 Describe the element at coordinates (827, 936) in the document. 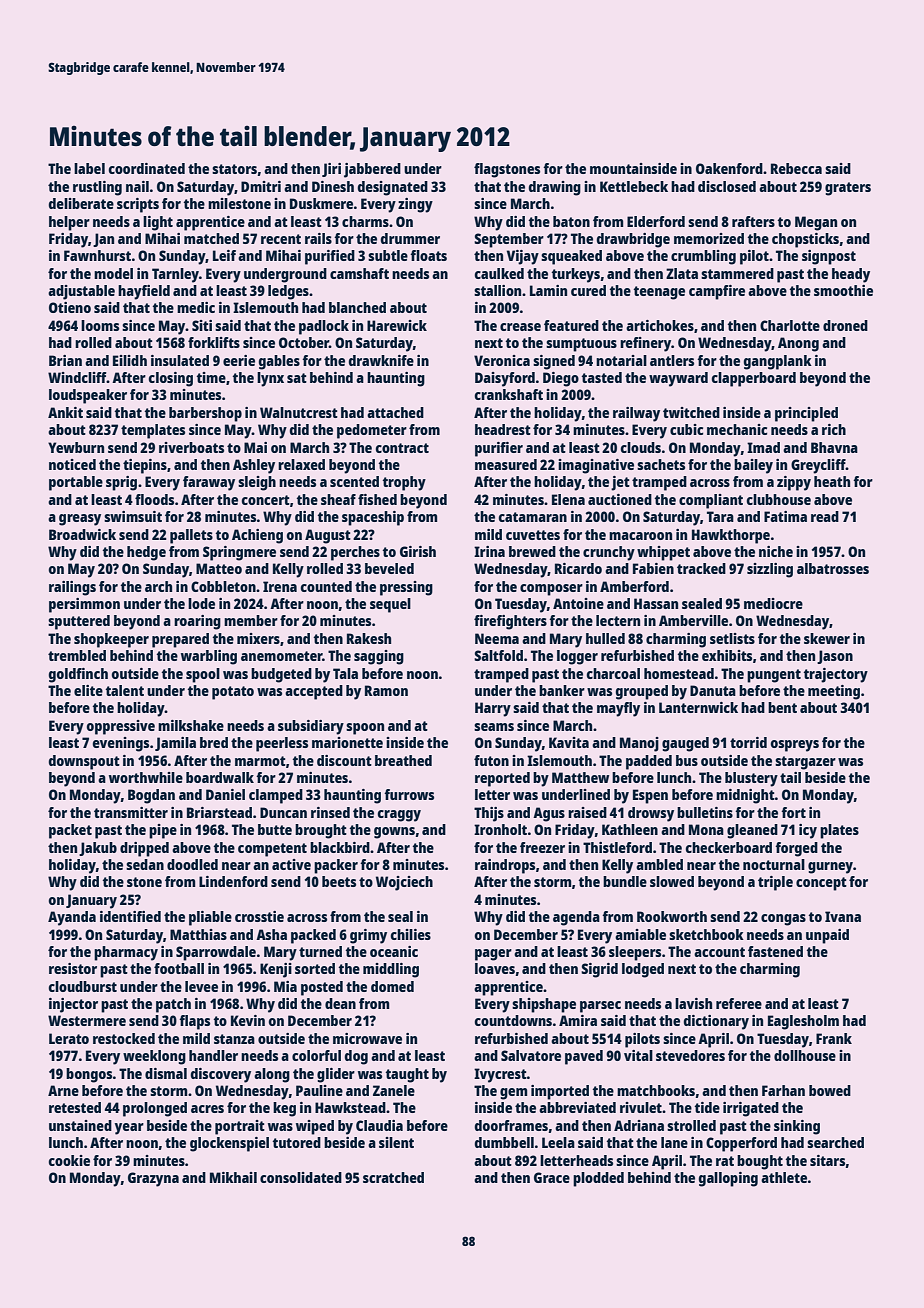

I see `unpaid` at that location.
